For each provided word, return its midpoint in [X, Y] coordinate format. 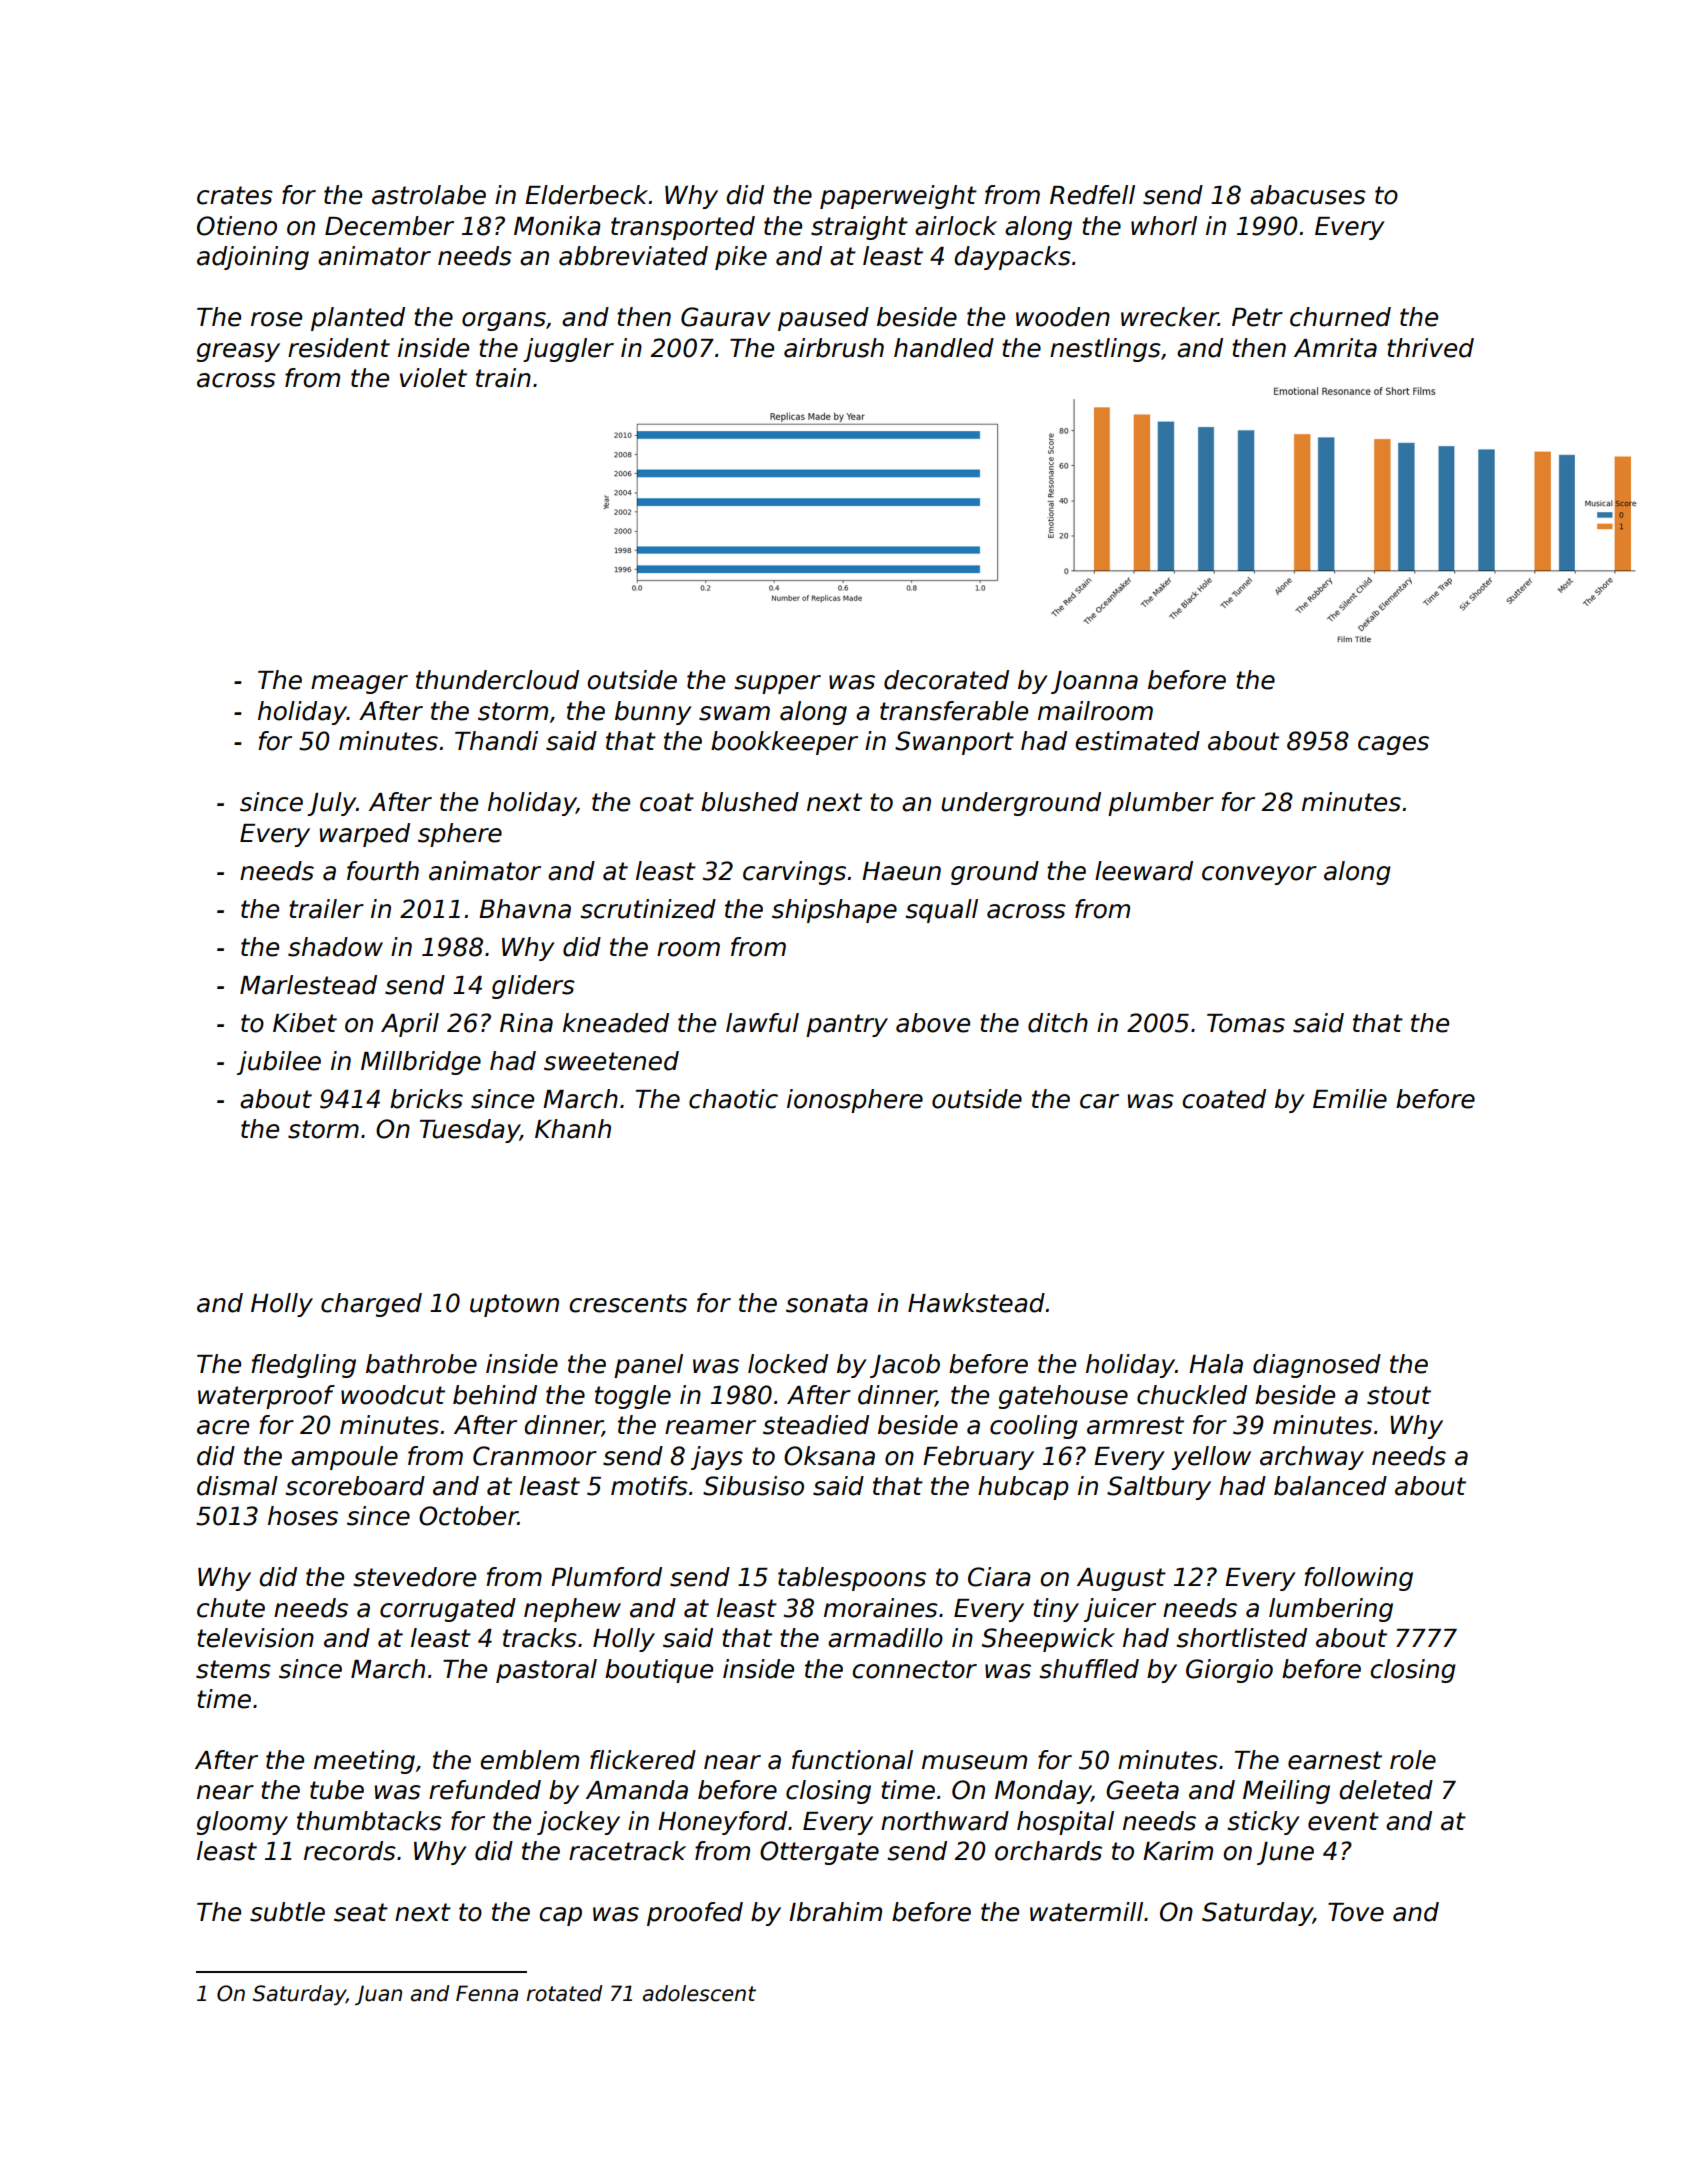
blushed [750, 802]
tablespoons [852, 1579]
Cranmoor [535, 1456]
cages [1393, 745]
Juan [378, 1995]
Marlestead [308, 985]
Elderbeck [586, 195]
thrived [1430, 348]
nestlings [1105, 350]
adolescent [699, 1993]
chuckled [1192, 1395]
